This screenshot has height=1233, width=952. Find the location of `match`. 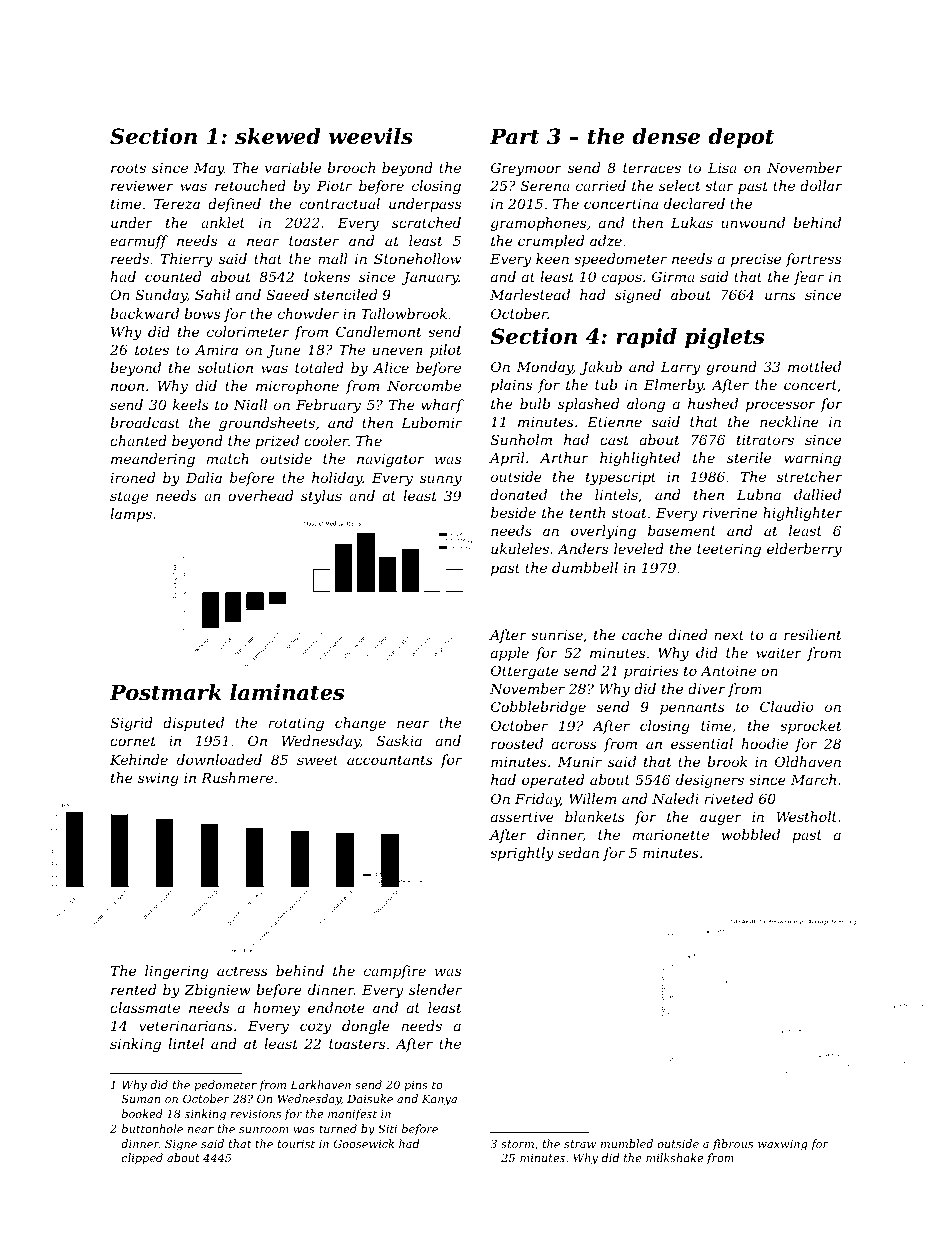

match is located at coordinates (228, 458).
